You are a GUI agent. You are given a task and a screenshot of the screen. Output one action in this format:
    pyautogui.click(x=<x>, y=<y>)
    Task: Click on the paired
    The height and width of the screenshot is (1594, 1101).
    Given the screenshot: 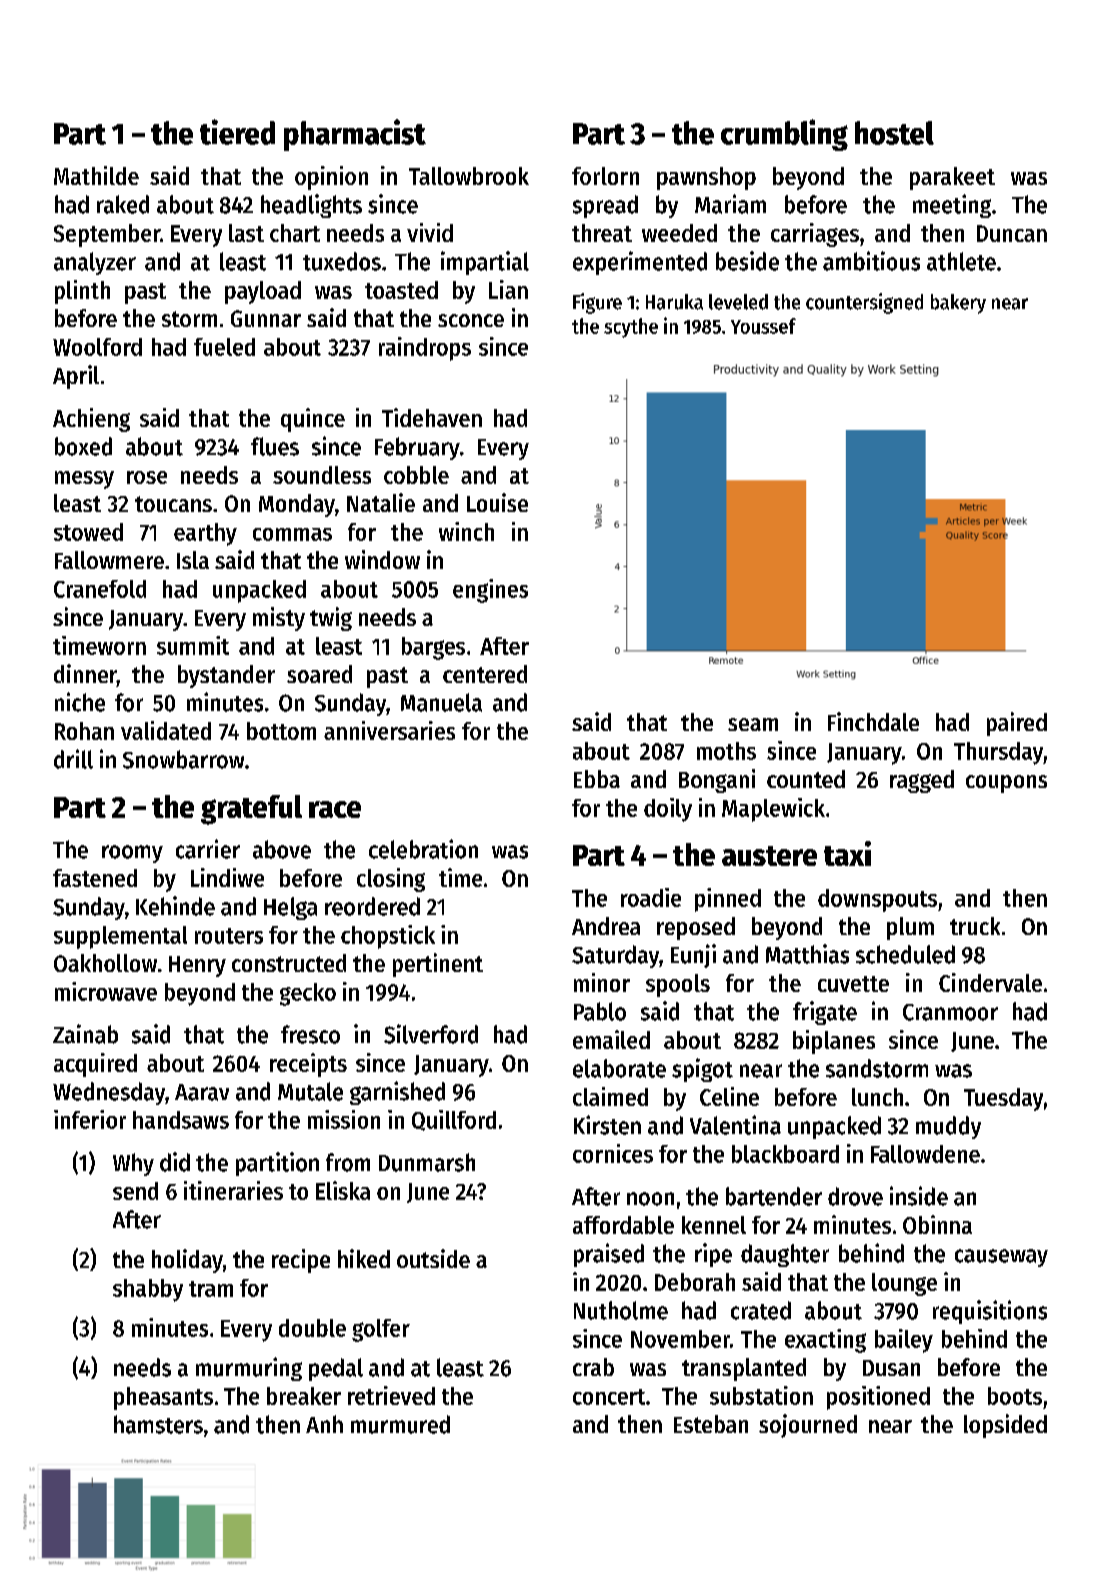 What is the action you would take?
    pyautogui.click(x=1017, y=724)
